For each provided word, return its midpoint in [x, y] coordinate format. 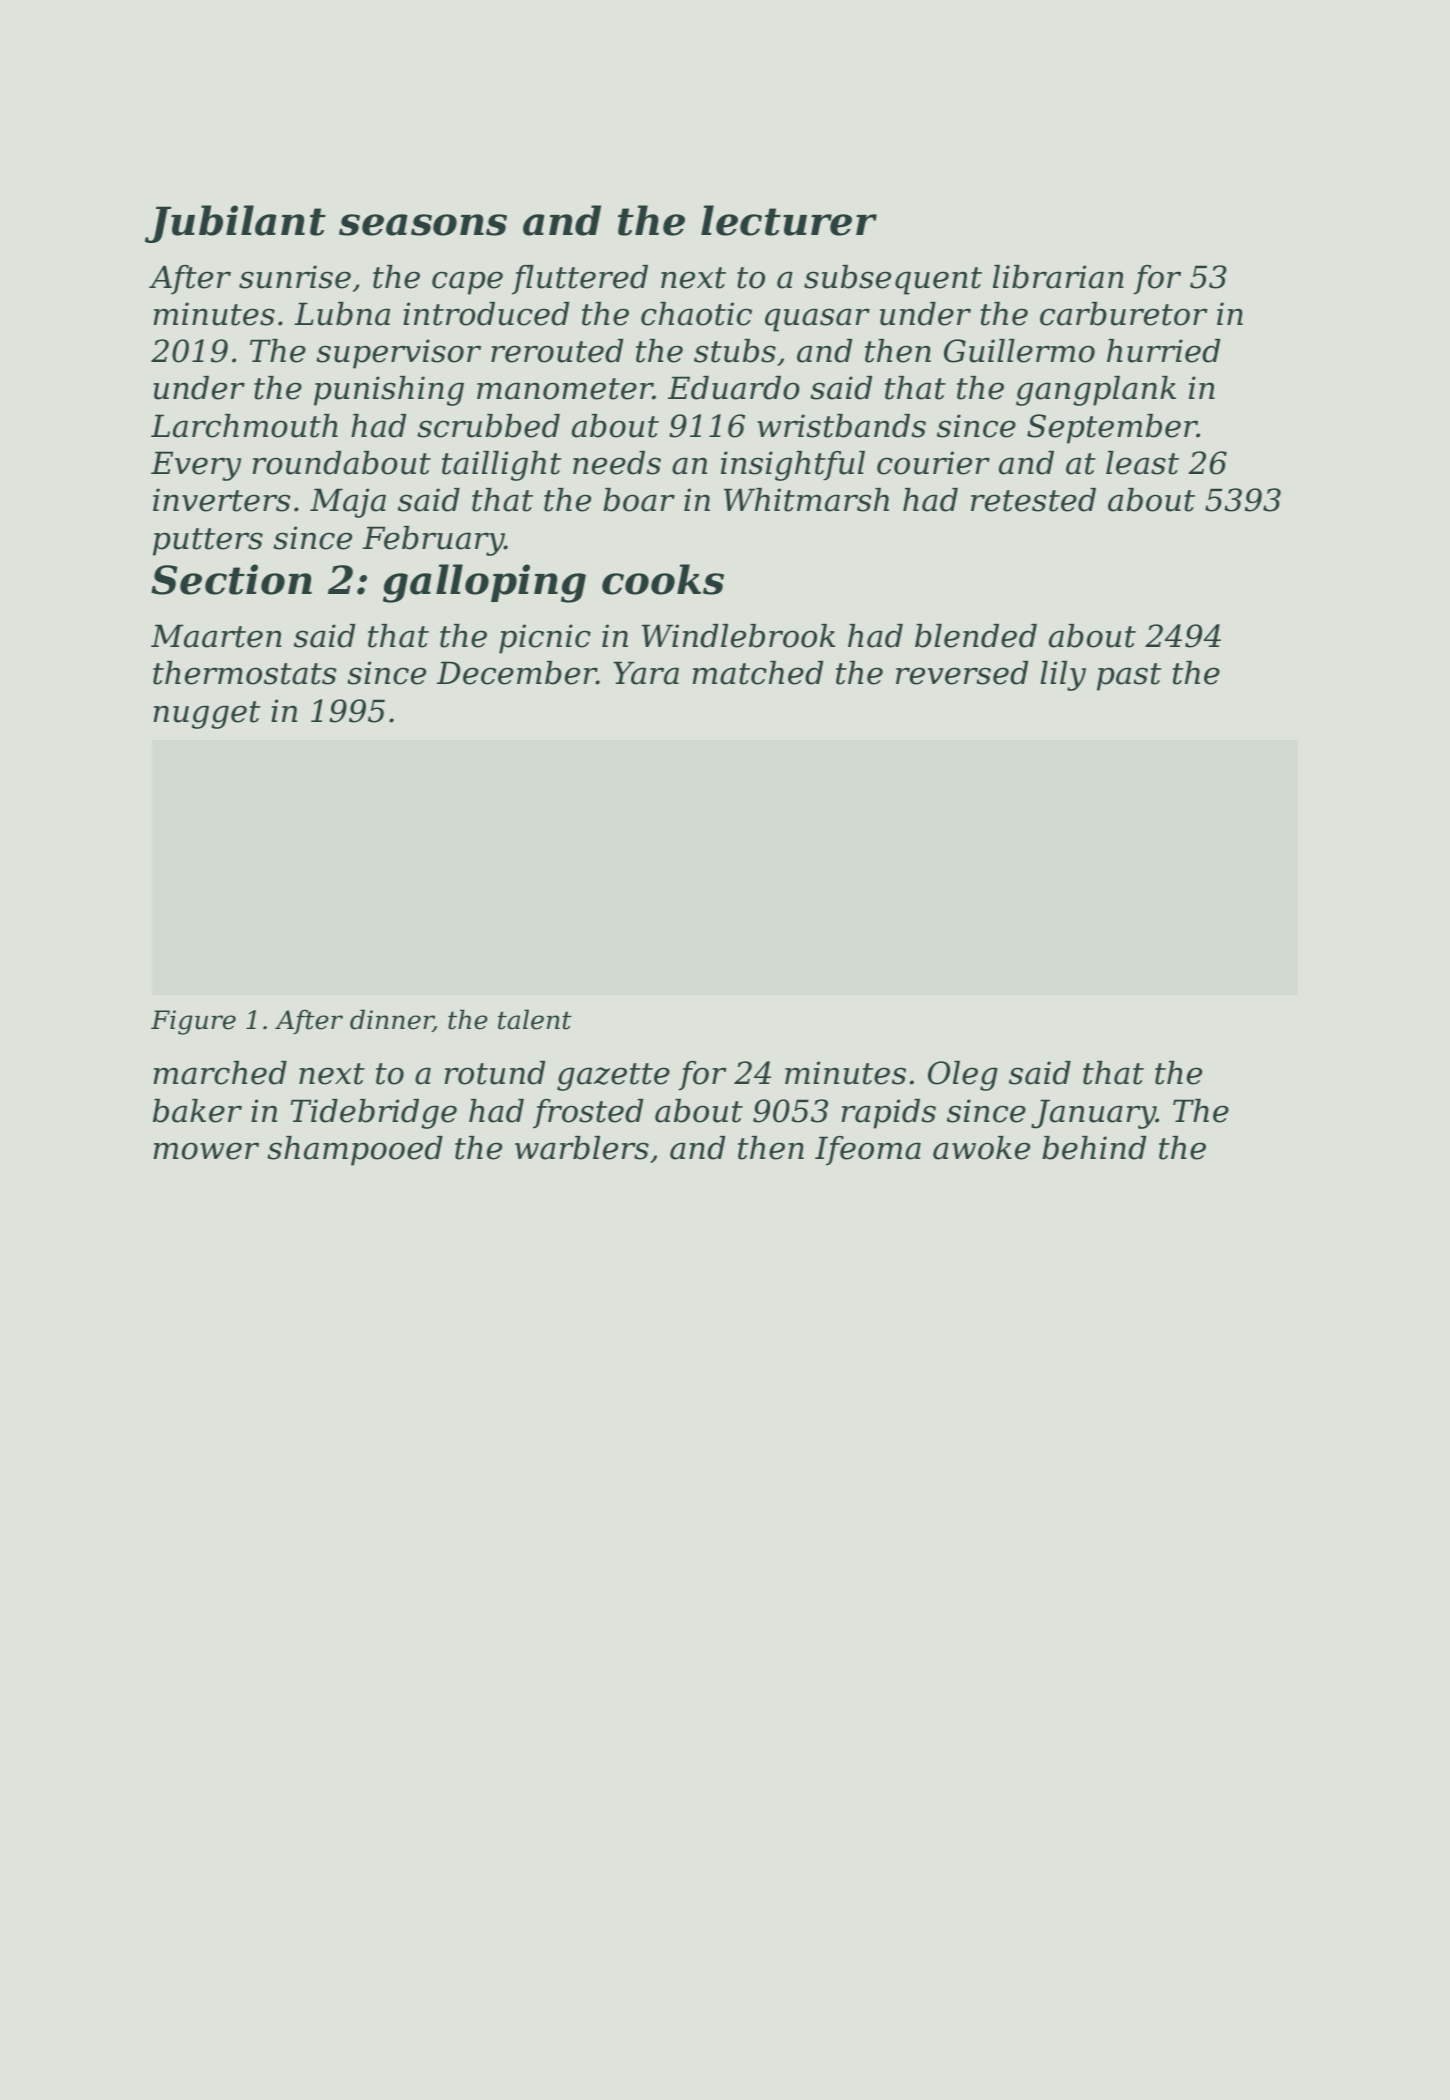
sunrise [295, 277]
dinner [391, 1020]
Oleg [963, 1076]
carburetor [1124, 314]
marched [220, 1073]
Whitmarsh [806, 500]
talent [535, 1019]
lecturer [789, 220]
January [1093, 1114]
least [1142, 463]
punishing [389, 391]
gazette [613, 1077]
